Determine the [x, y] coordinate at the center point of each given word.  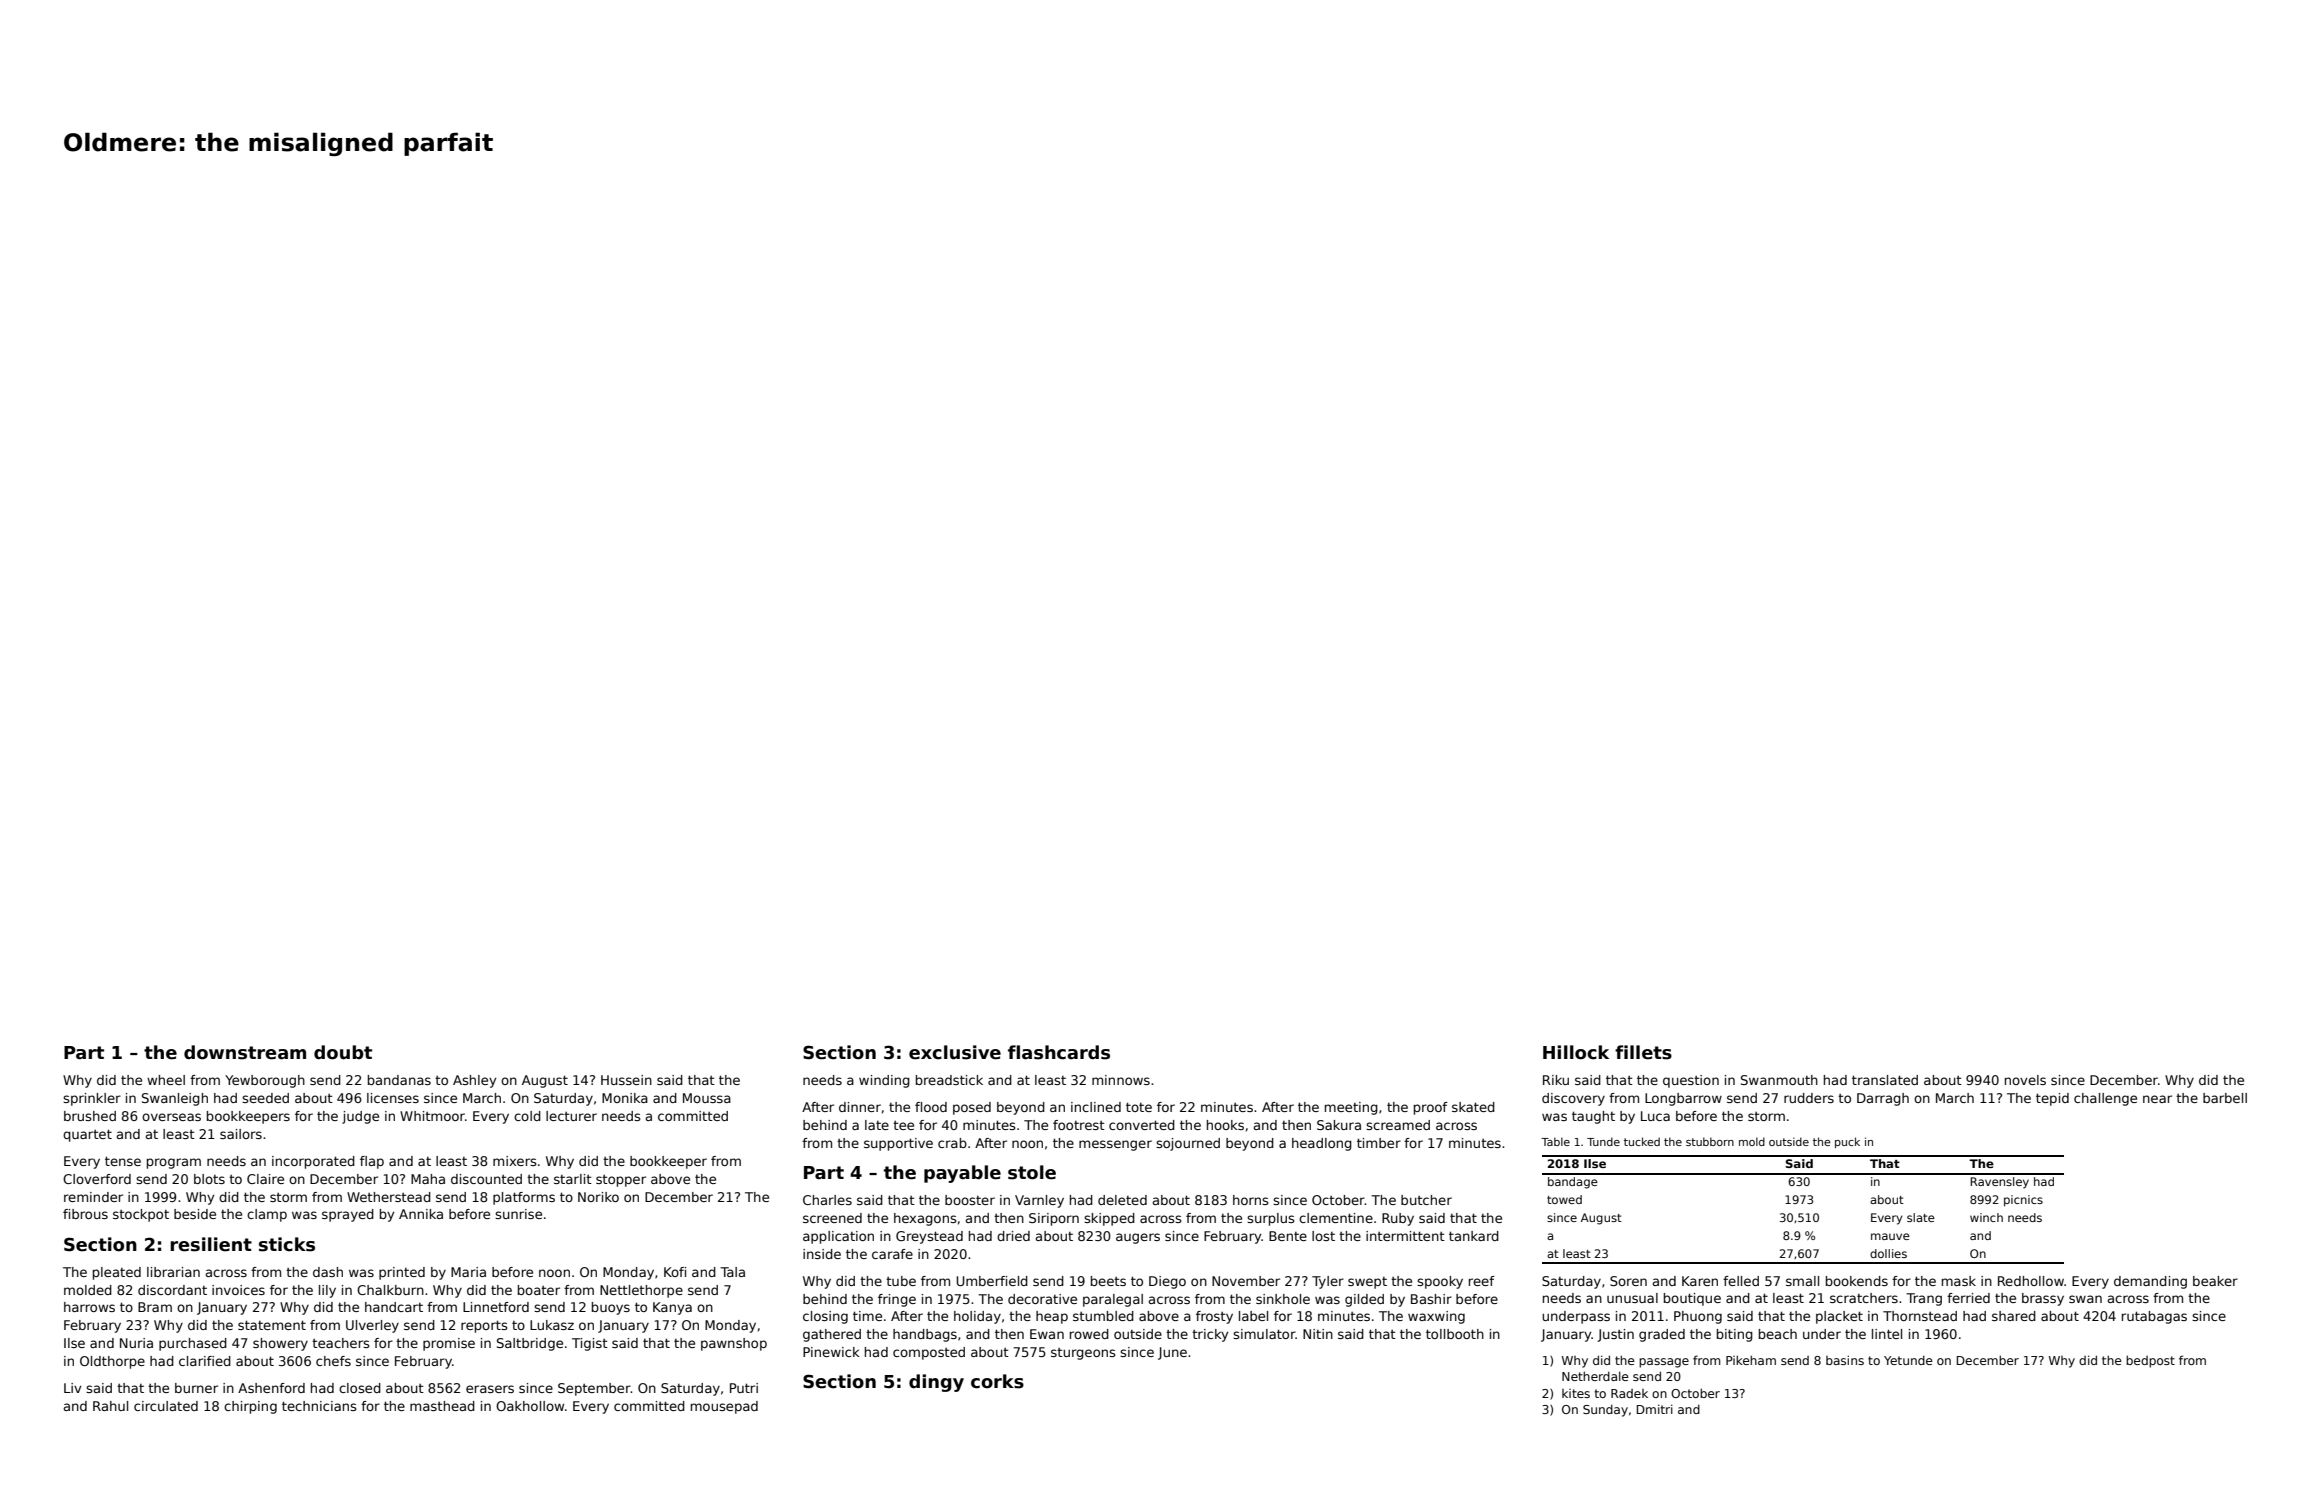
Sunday [1605, 1410]
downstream [245, 1052]
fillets [1643, 1052]
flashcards [1059, 1052]
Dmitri [1655, 1409]
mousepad [724, 1407]
